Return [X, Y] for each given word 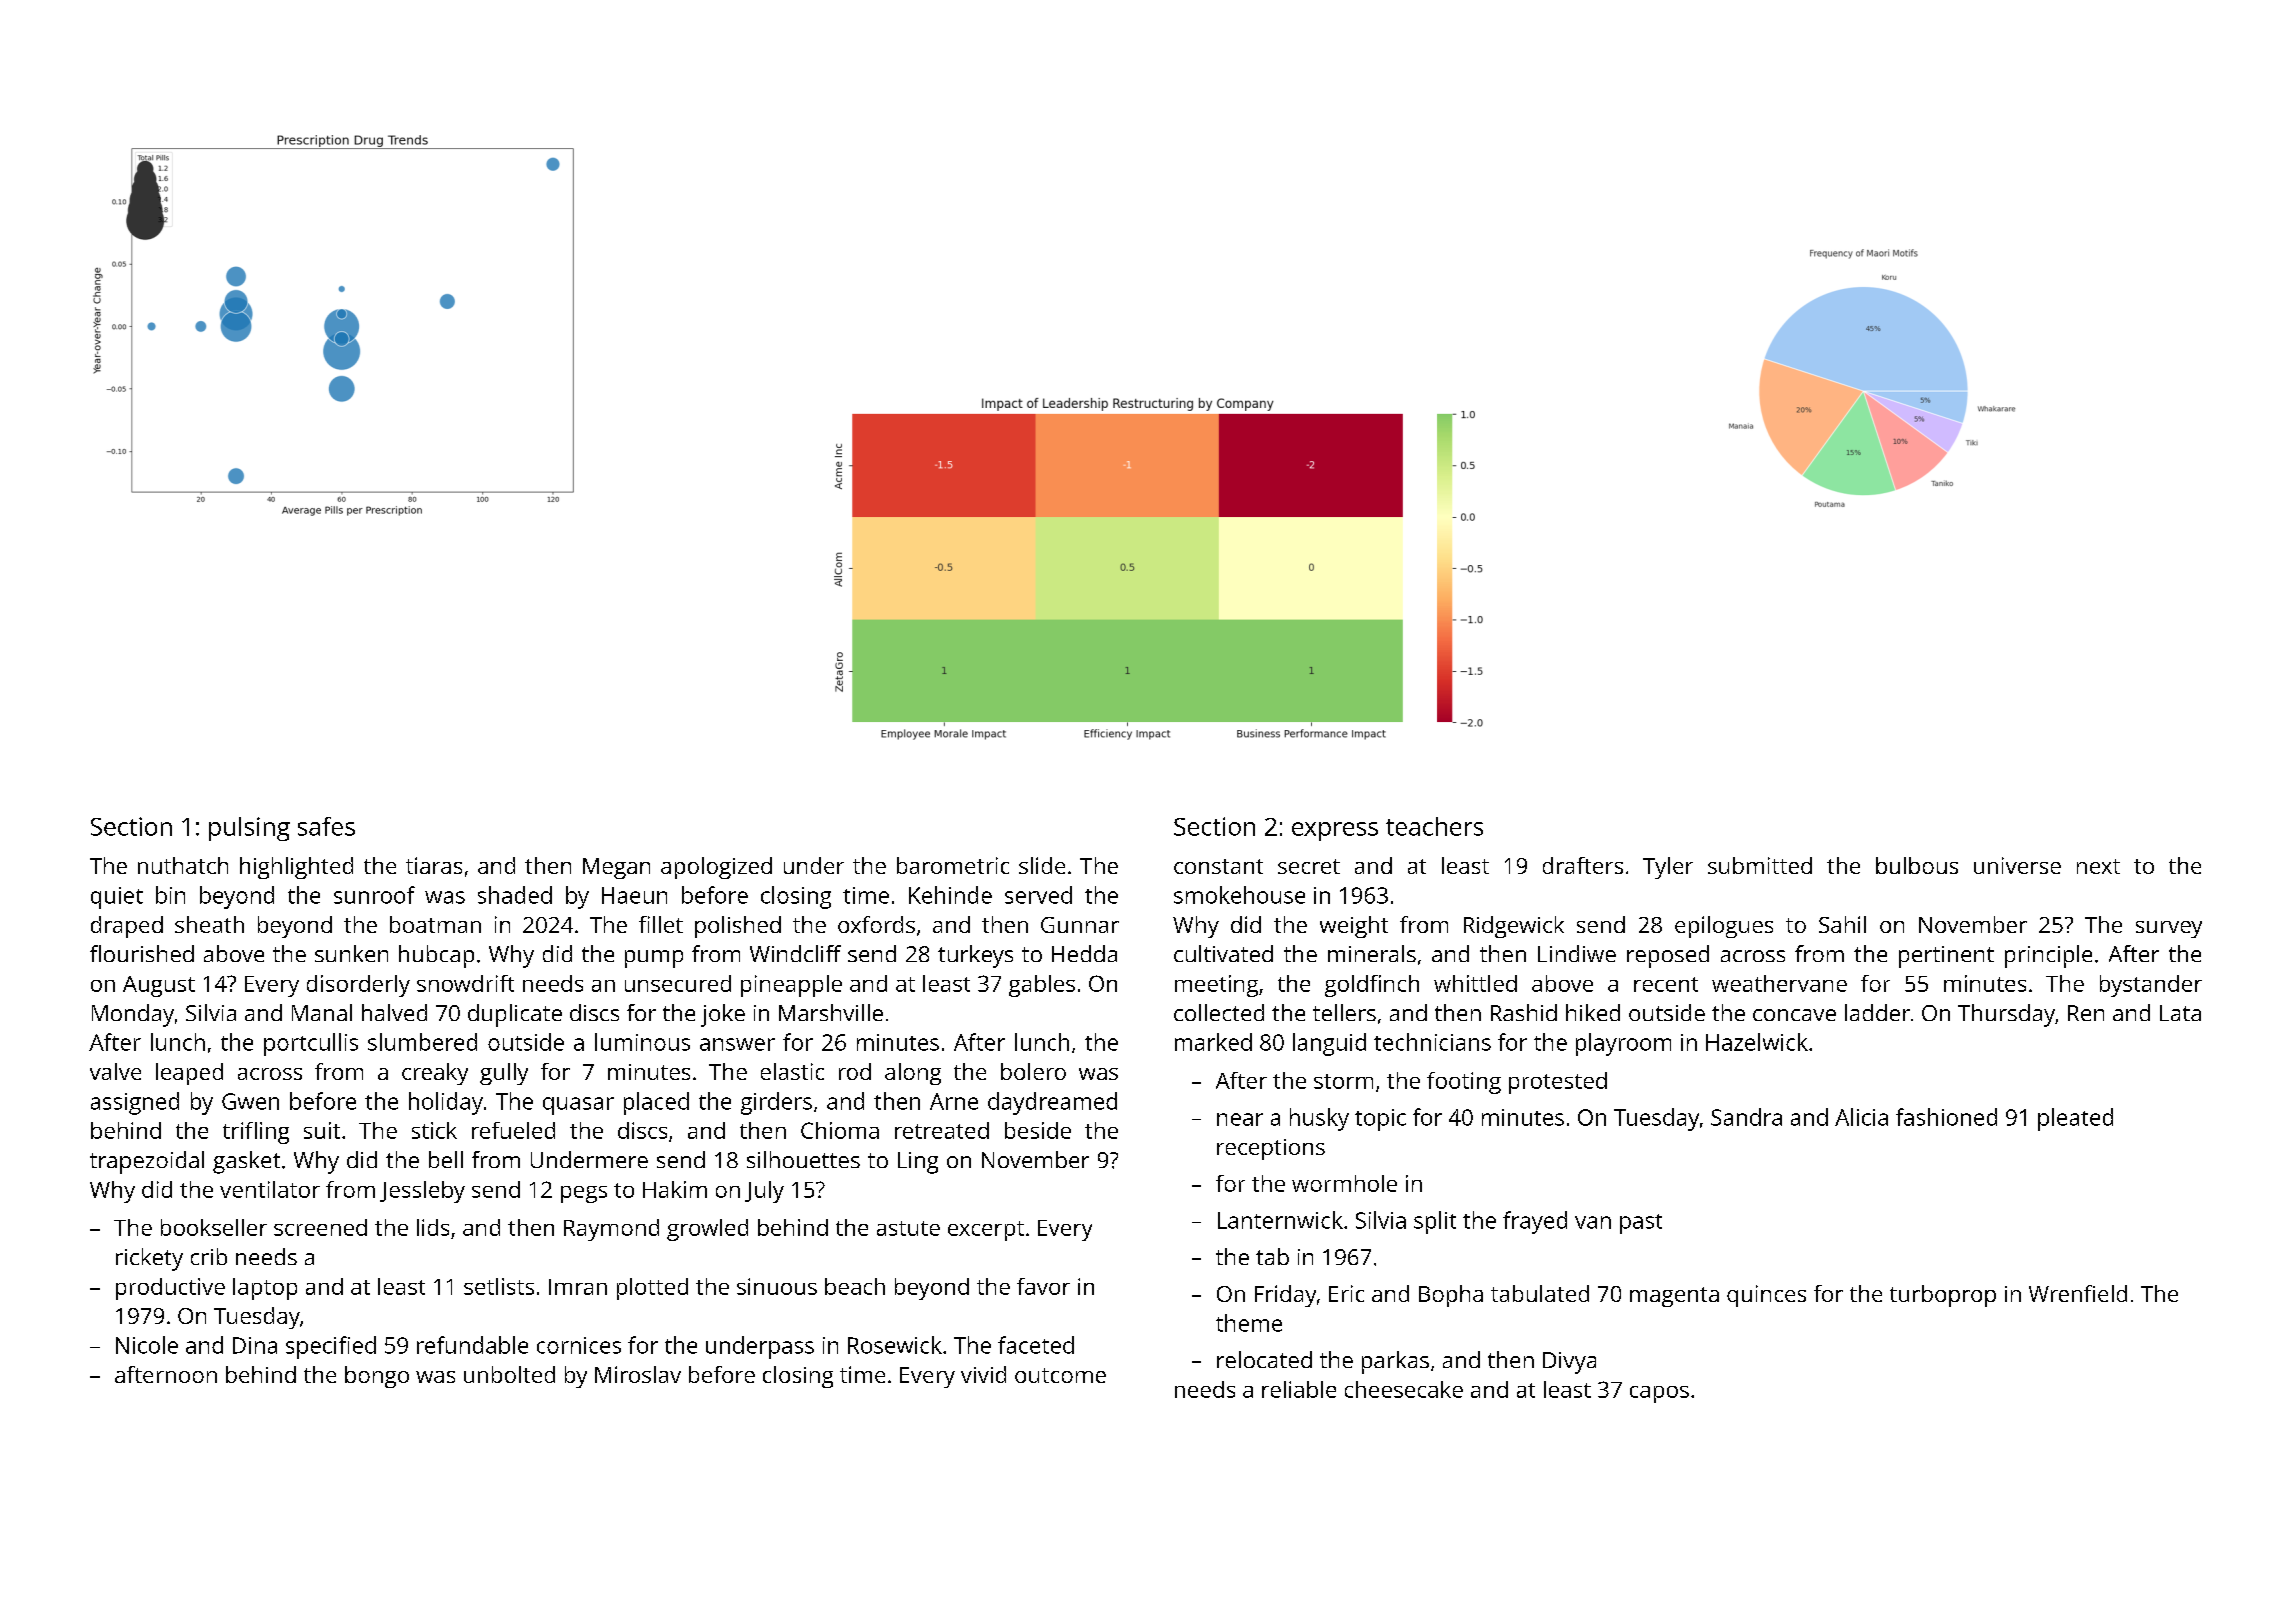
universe [2017, 865]
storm [1343, 1081]
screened [320, 1227]
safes [326, 826]
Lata [2180, 1013]
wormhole [1344, 1183]
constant [1218, 866]
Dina [255, 1345]
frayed [1535, 1222]
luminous [642, 1042]
